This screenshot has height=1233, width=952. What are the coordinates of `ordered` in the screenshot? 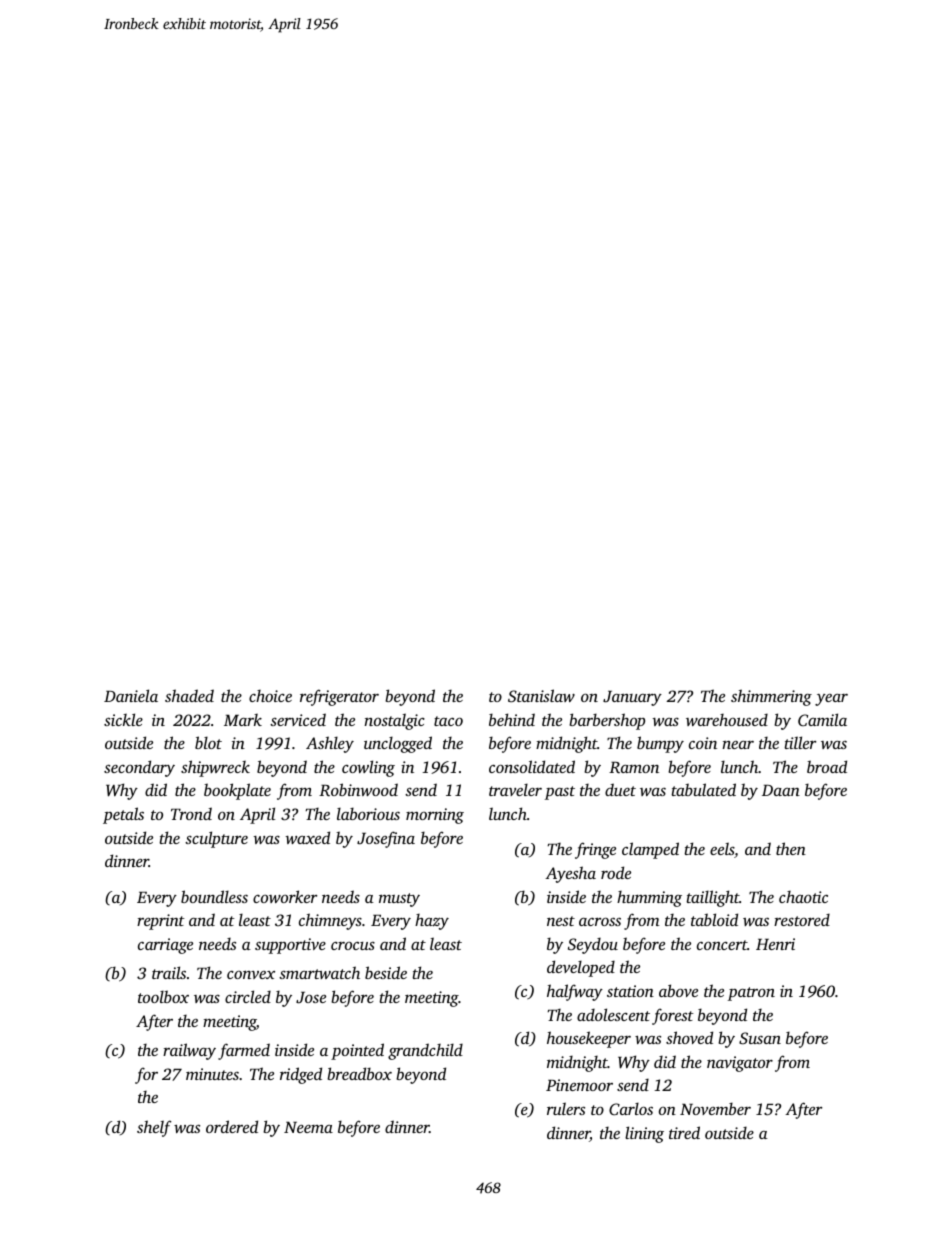 It's located at (232, 1126).
